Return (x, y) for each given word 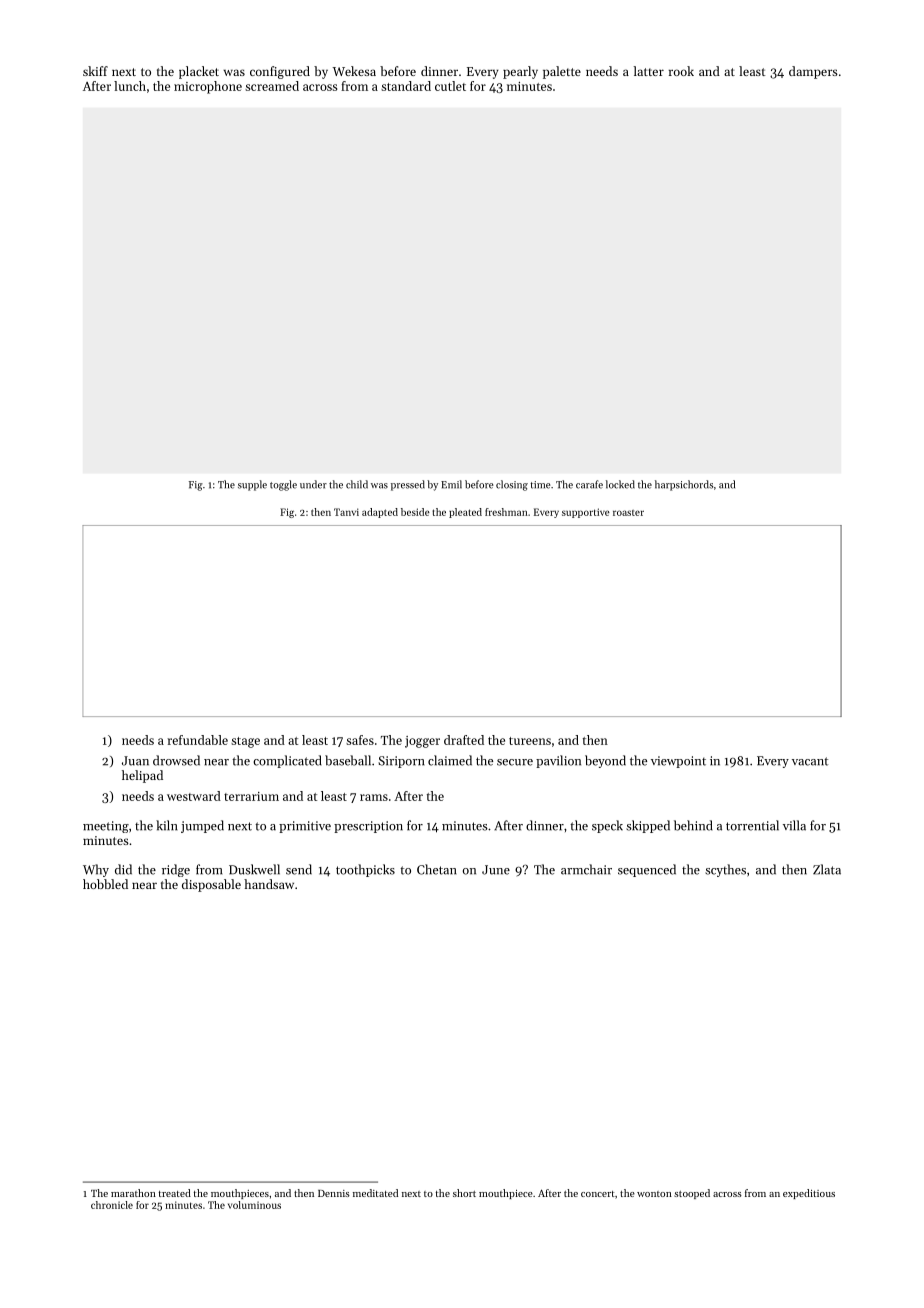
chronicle (112, 1205)
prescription (368, 827)
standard (406, 86)
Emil (451, 484)
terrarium (251, 796)
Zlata (827, 869)
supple (252, 485)
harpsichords (684, 485)
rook (681, 71)
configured (280, 72)
